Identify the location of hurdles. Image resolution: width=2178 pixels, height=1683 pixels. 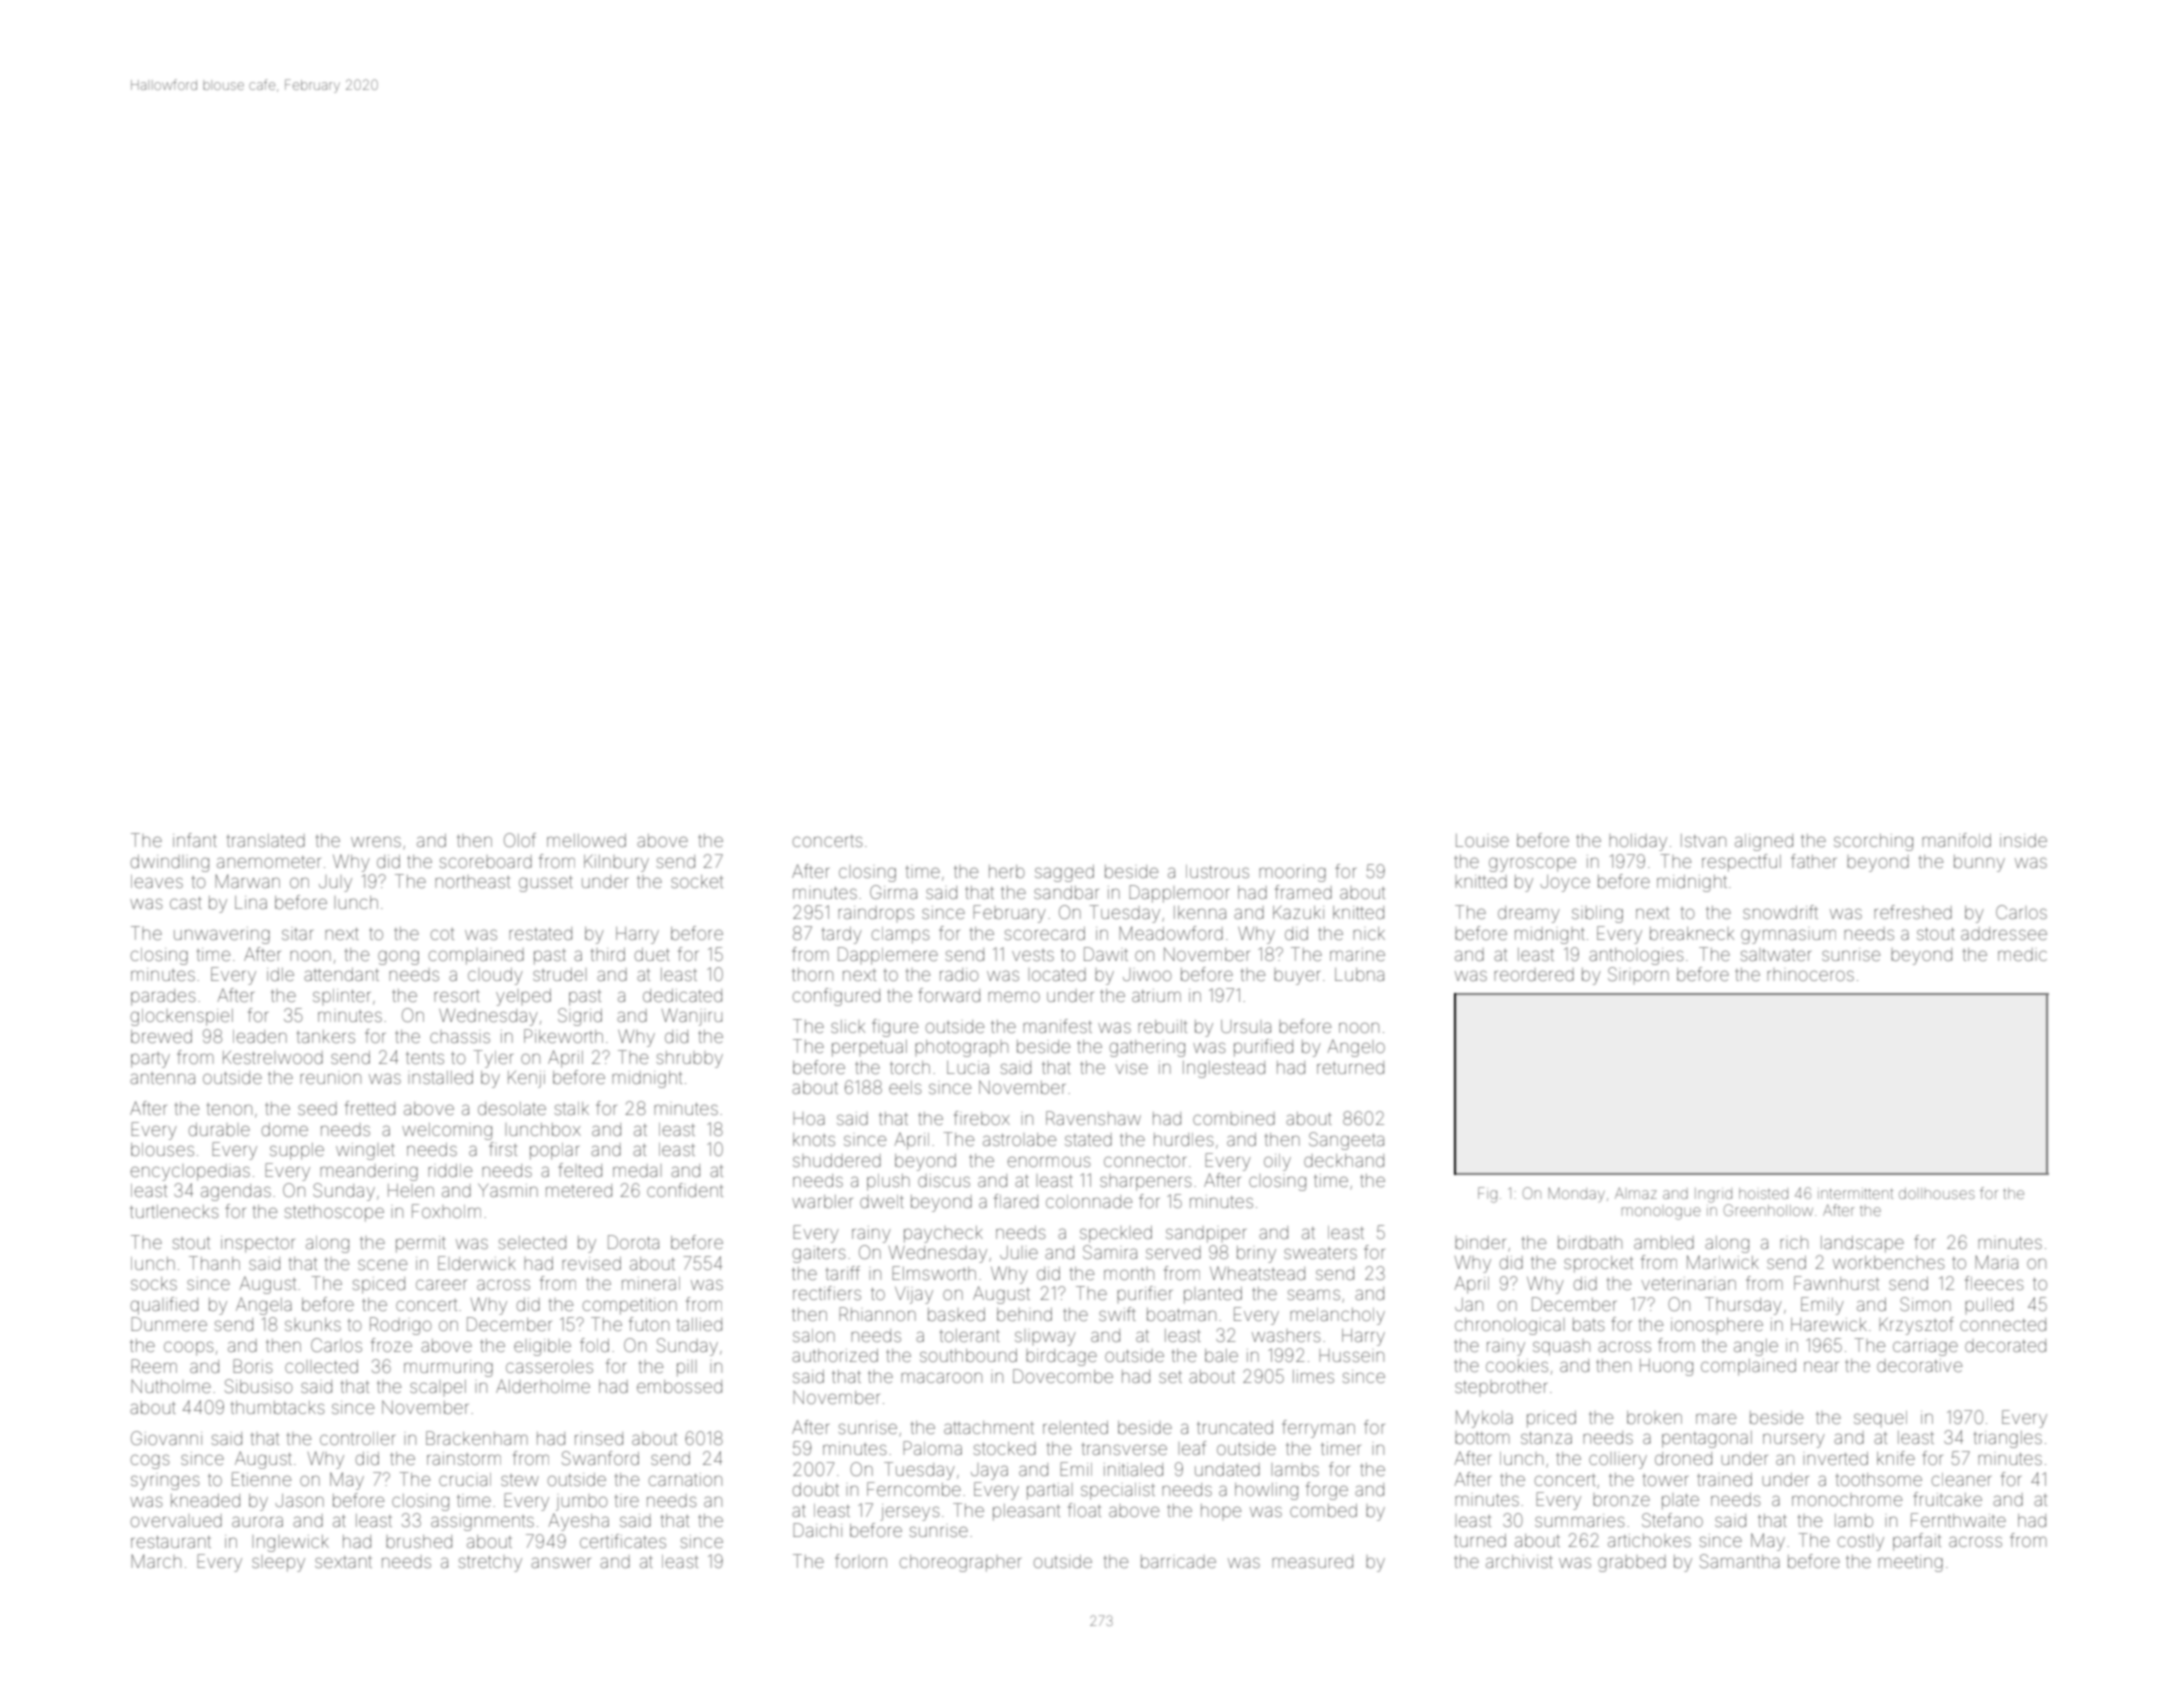
(1184, 1139).
